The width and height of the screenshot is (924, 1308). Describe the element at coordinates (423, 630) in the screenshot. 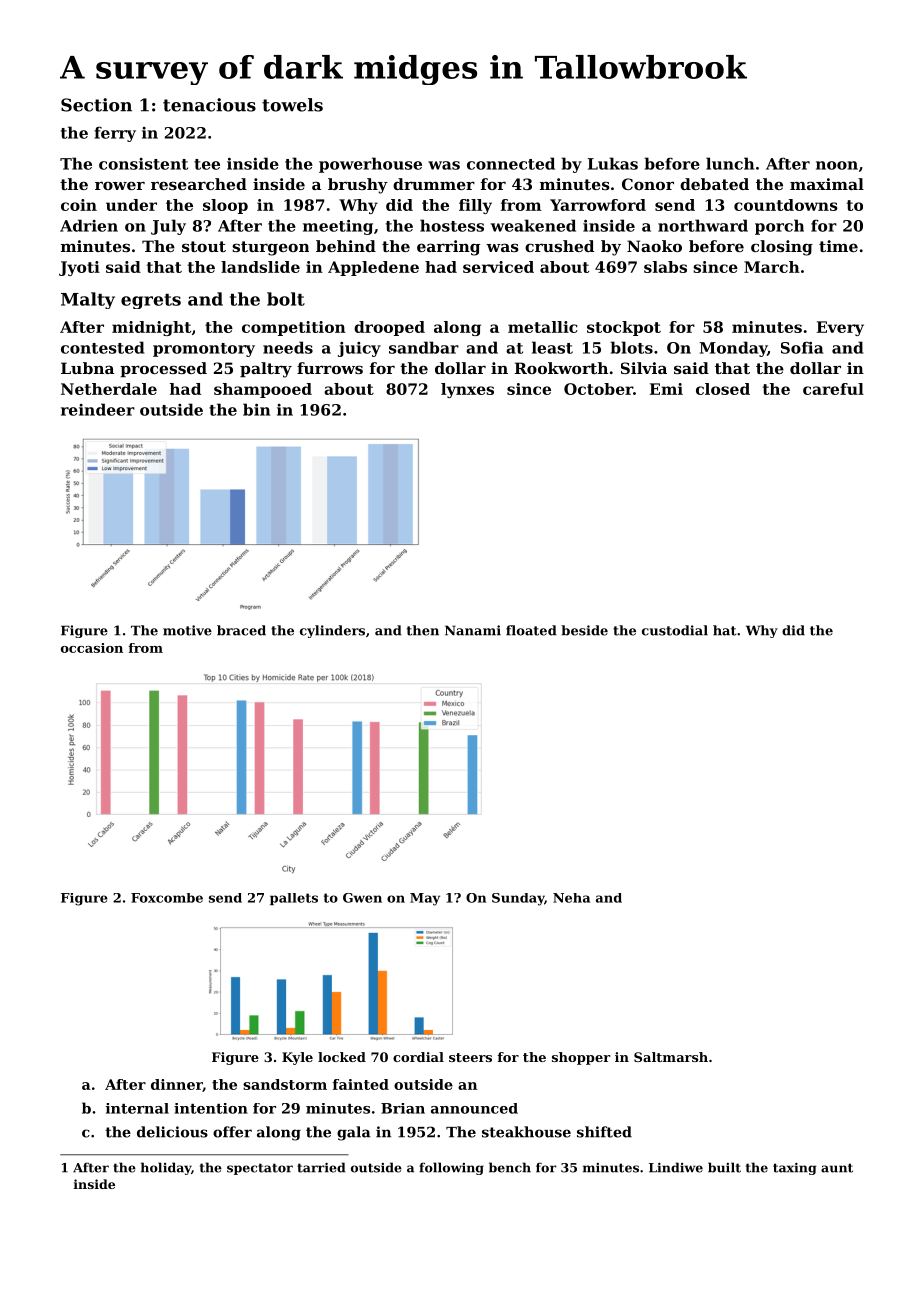

I see `then` at that location.
